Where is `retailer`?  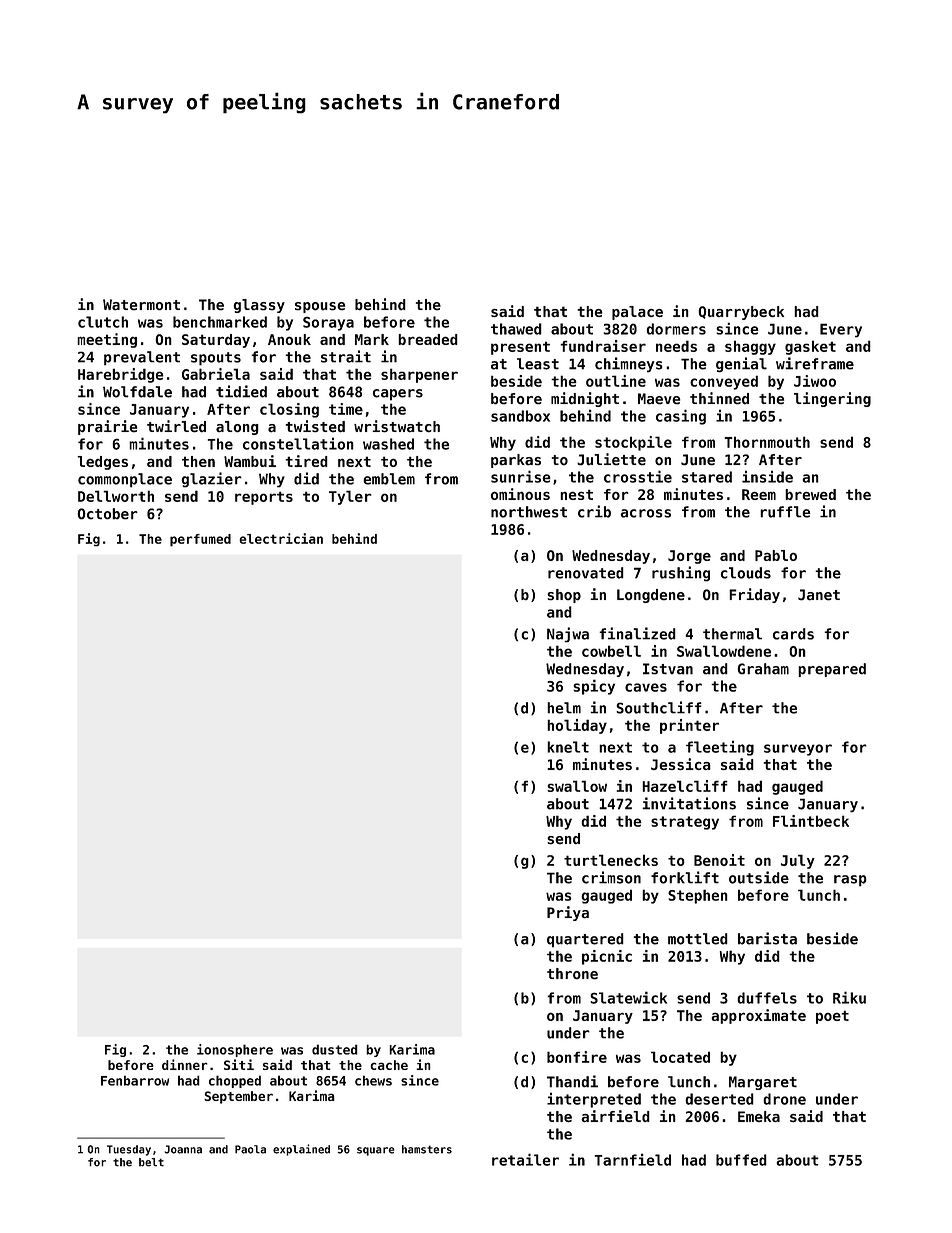
retailer is located at coordinates (525, 1159).
